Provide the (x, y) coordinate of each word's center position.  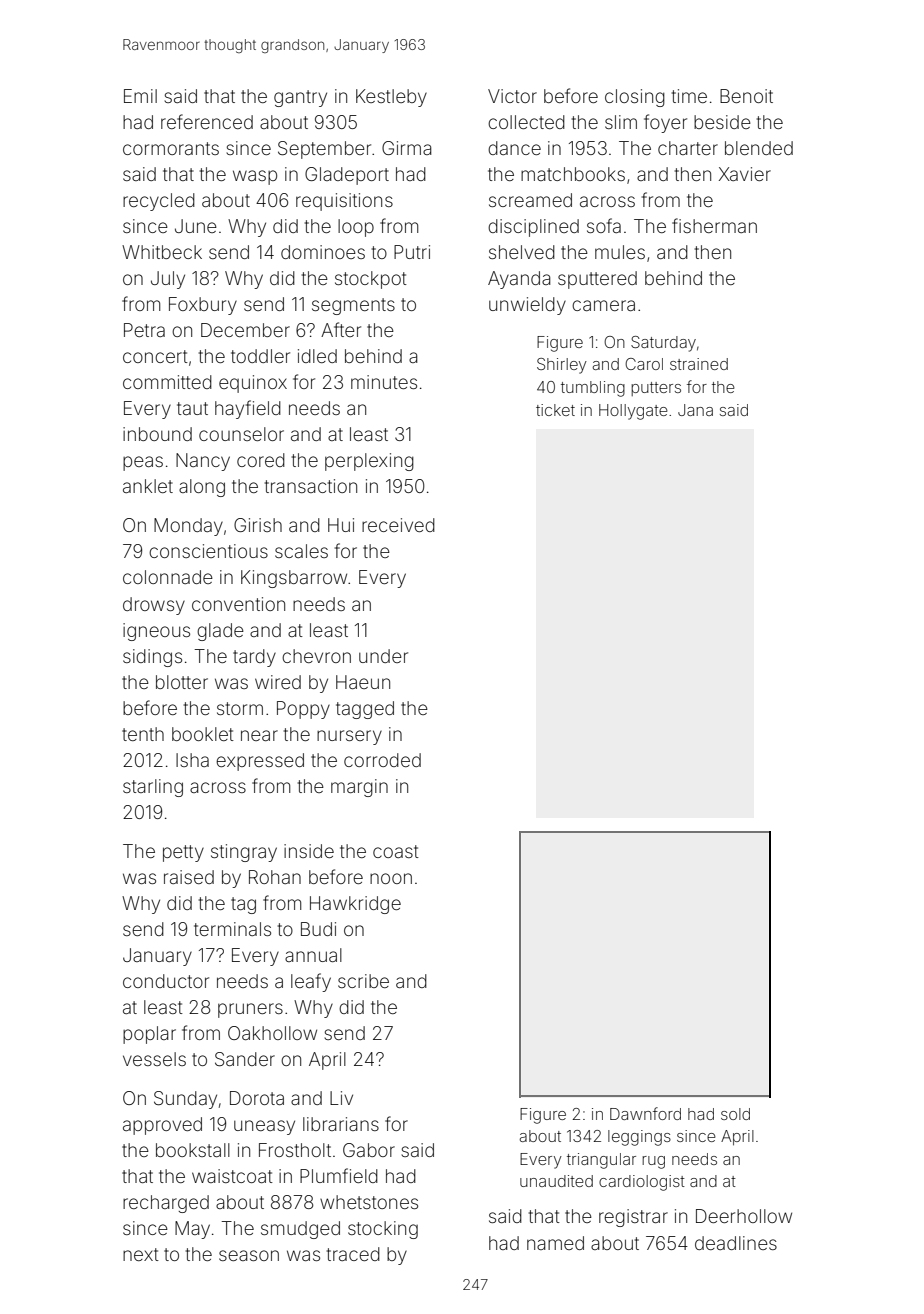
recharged (166, 1204)
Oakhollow (272, 1033)
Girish (258, 525)
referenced (207, 121)
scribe (363, 981)
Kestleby (391, 98)
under (383, 656)
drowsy (154, 606)
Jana (695, 410)
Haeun (363, 682)
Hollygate (633, 412)
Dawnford (645, 1113)
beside (722, 122)
